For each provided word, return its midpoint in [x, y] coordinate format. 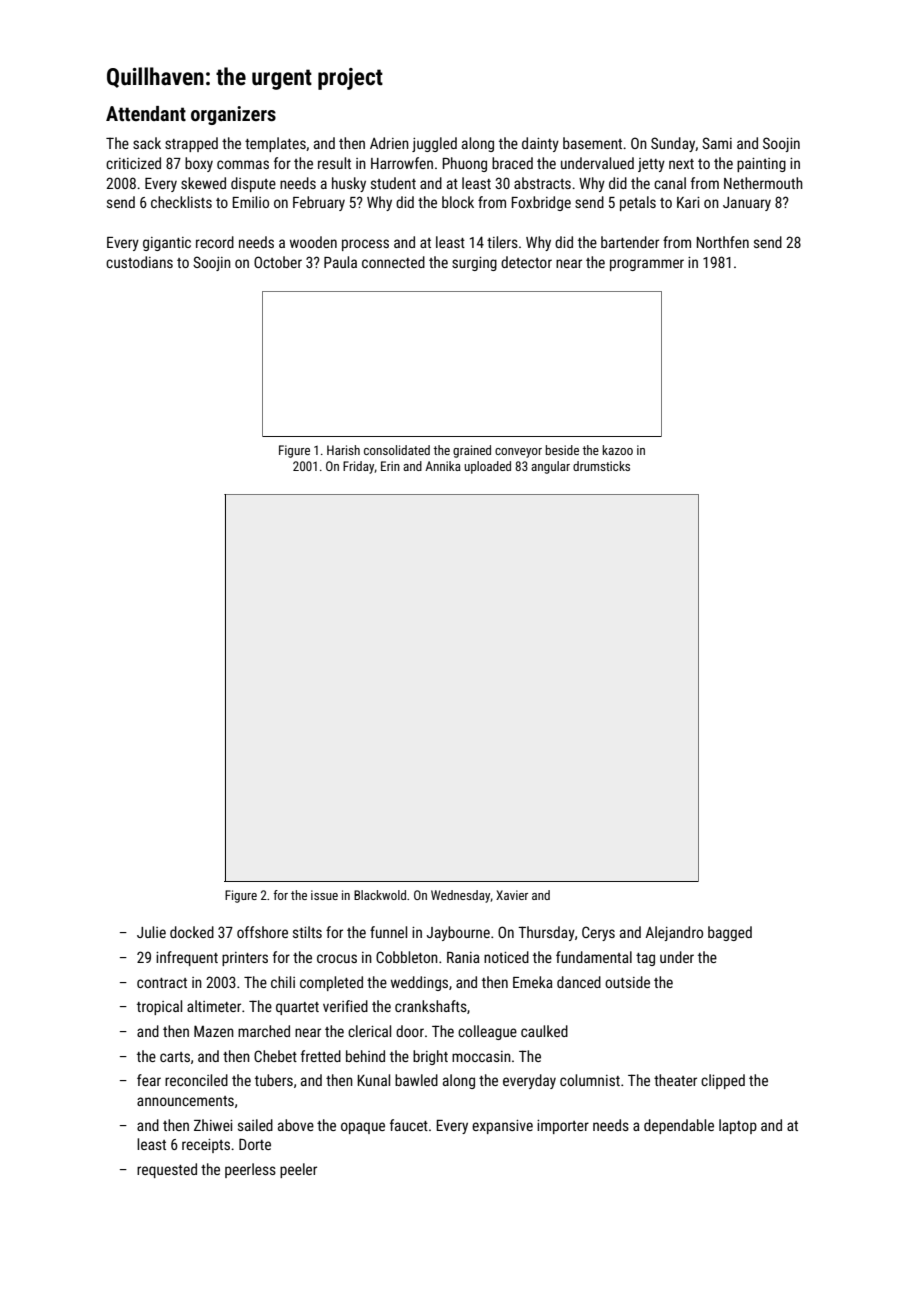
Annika [443, 466]
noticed [506, 957]
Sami [717, 143]
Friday [359, 467]
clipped [723, 1081]
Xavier [512, 895]
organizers [233, 115]
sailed [255, 1125]
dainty [540, 144]
